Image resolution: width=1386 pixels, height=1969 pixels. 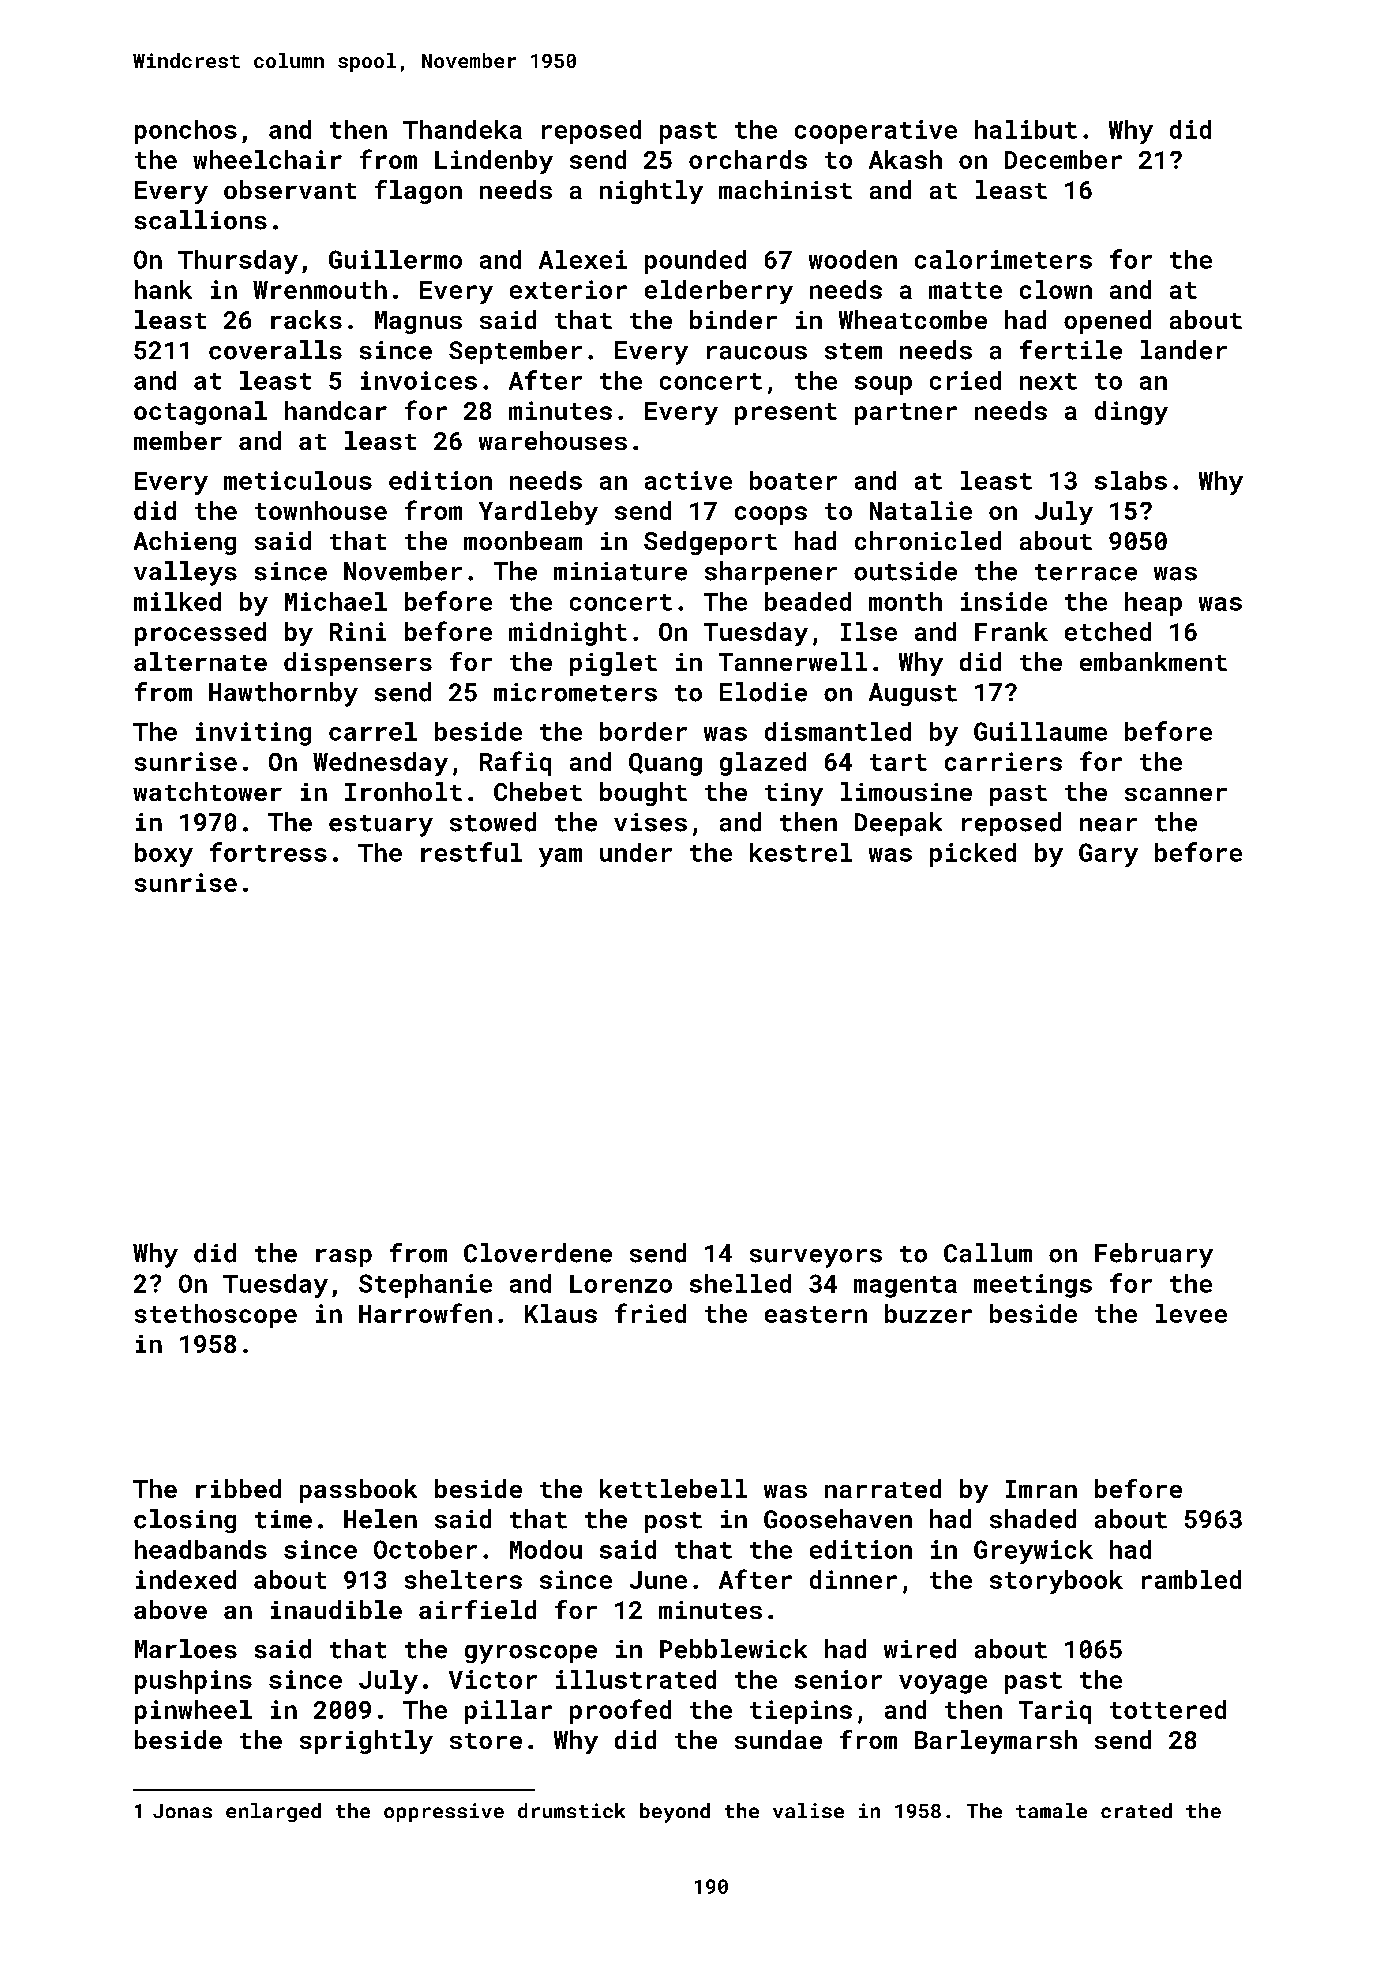 I want to click on Guillermo, so click(x=395, y=259).
